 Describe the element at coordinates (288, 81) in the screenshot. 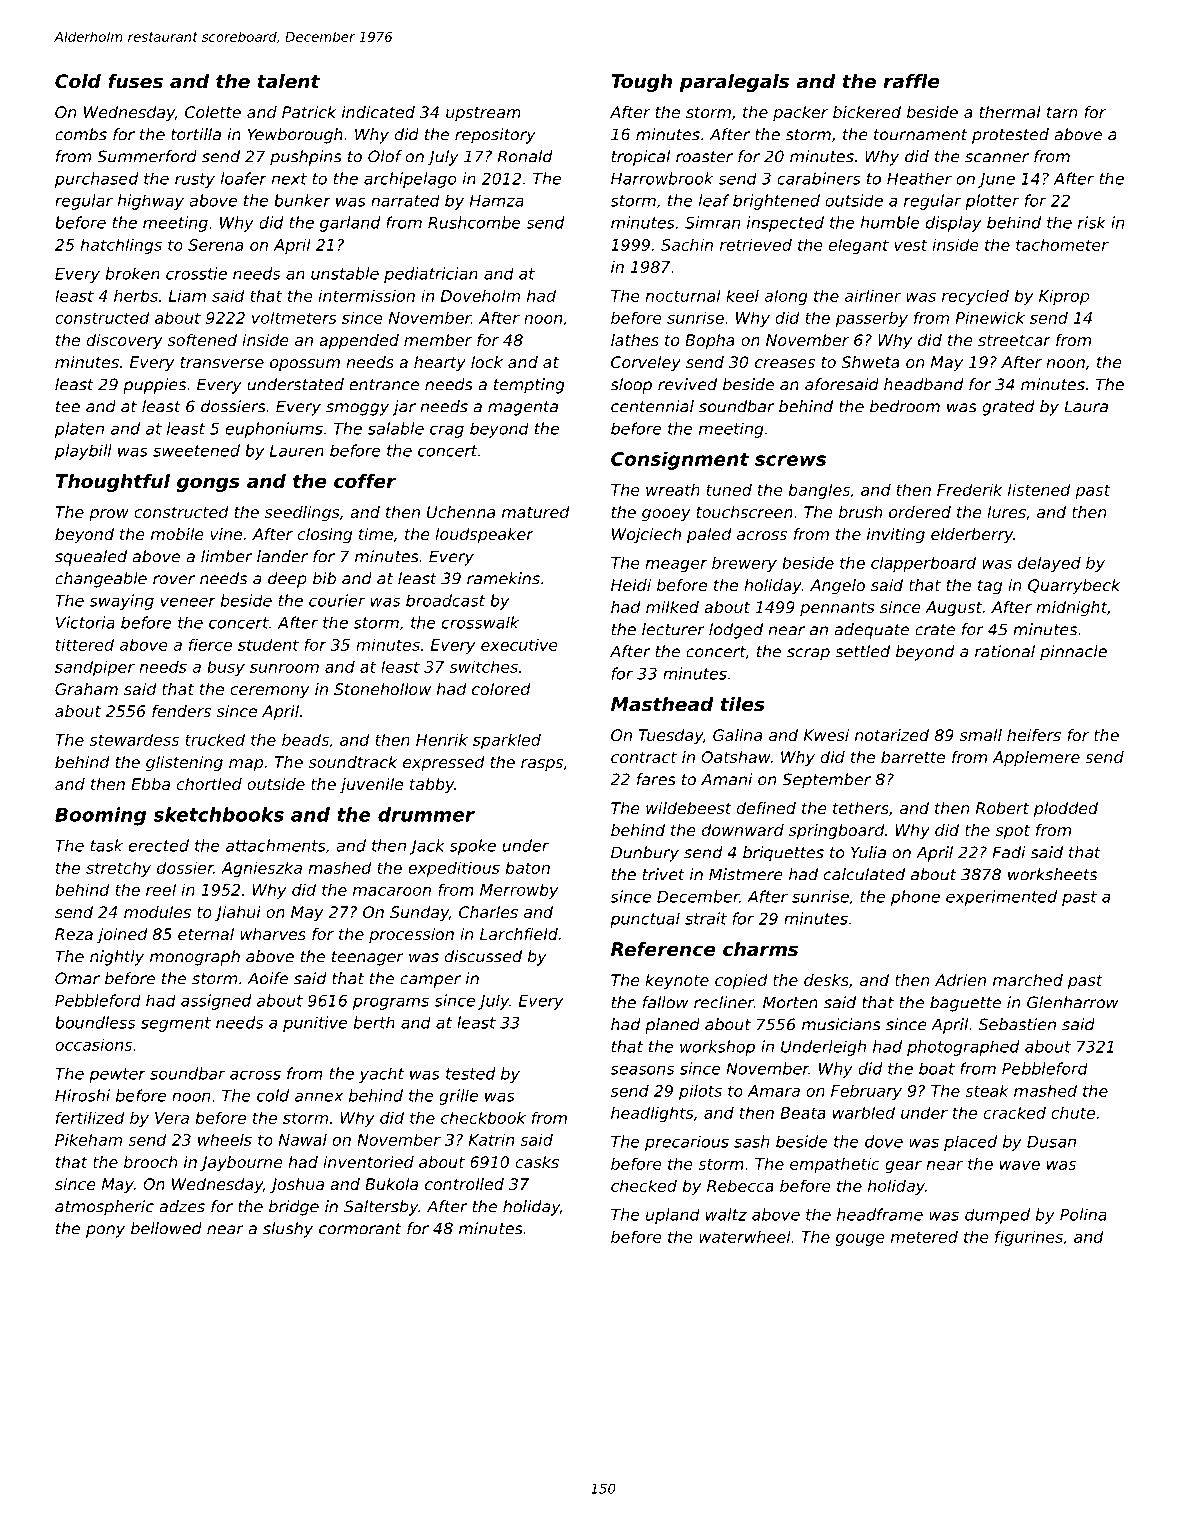

I see `talent` at that location.
